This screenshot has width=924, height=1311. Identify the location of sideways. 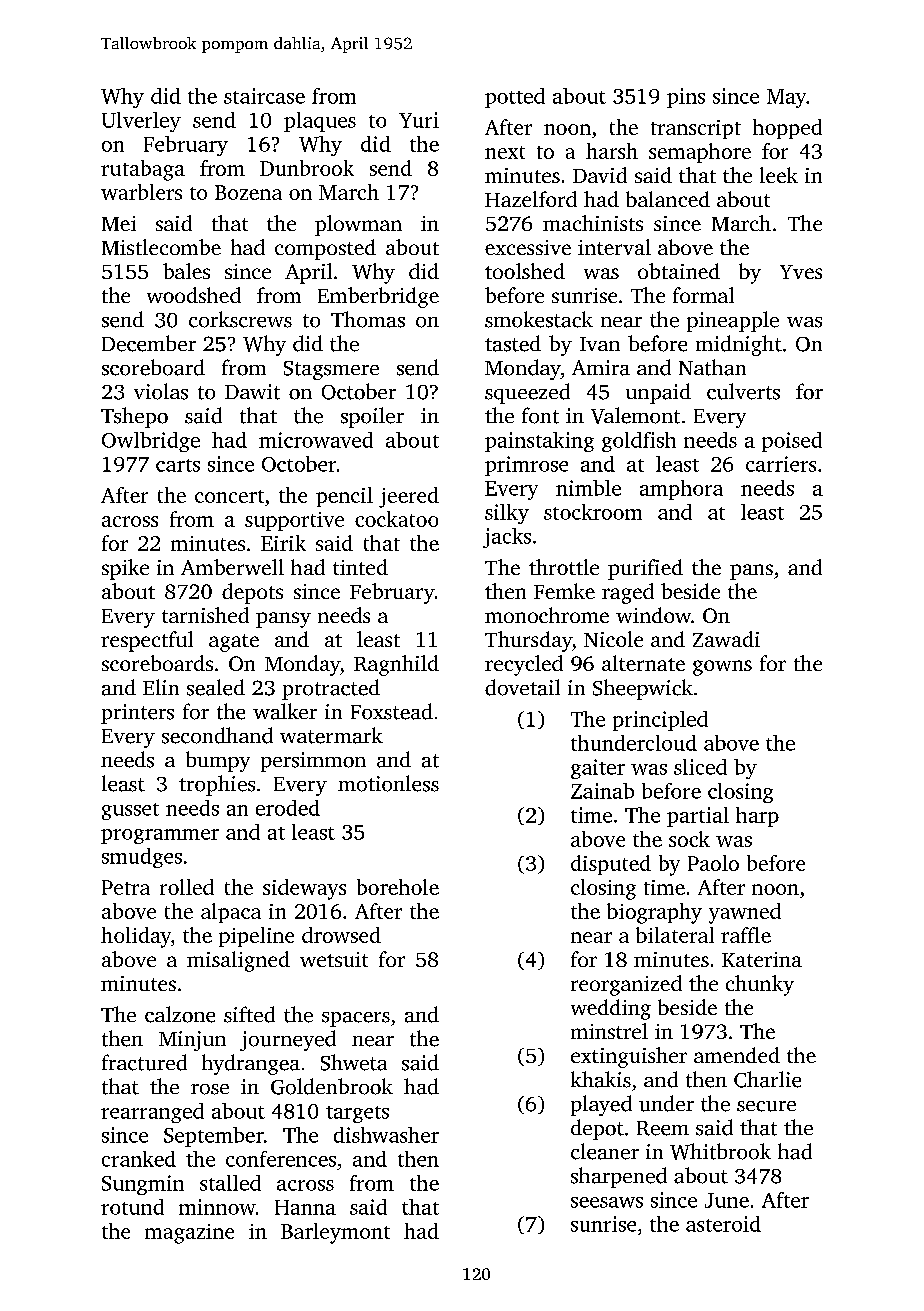
(304, 889).
